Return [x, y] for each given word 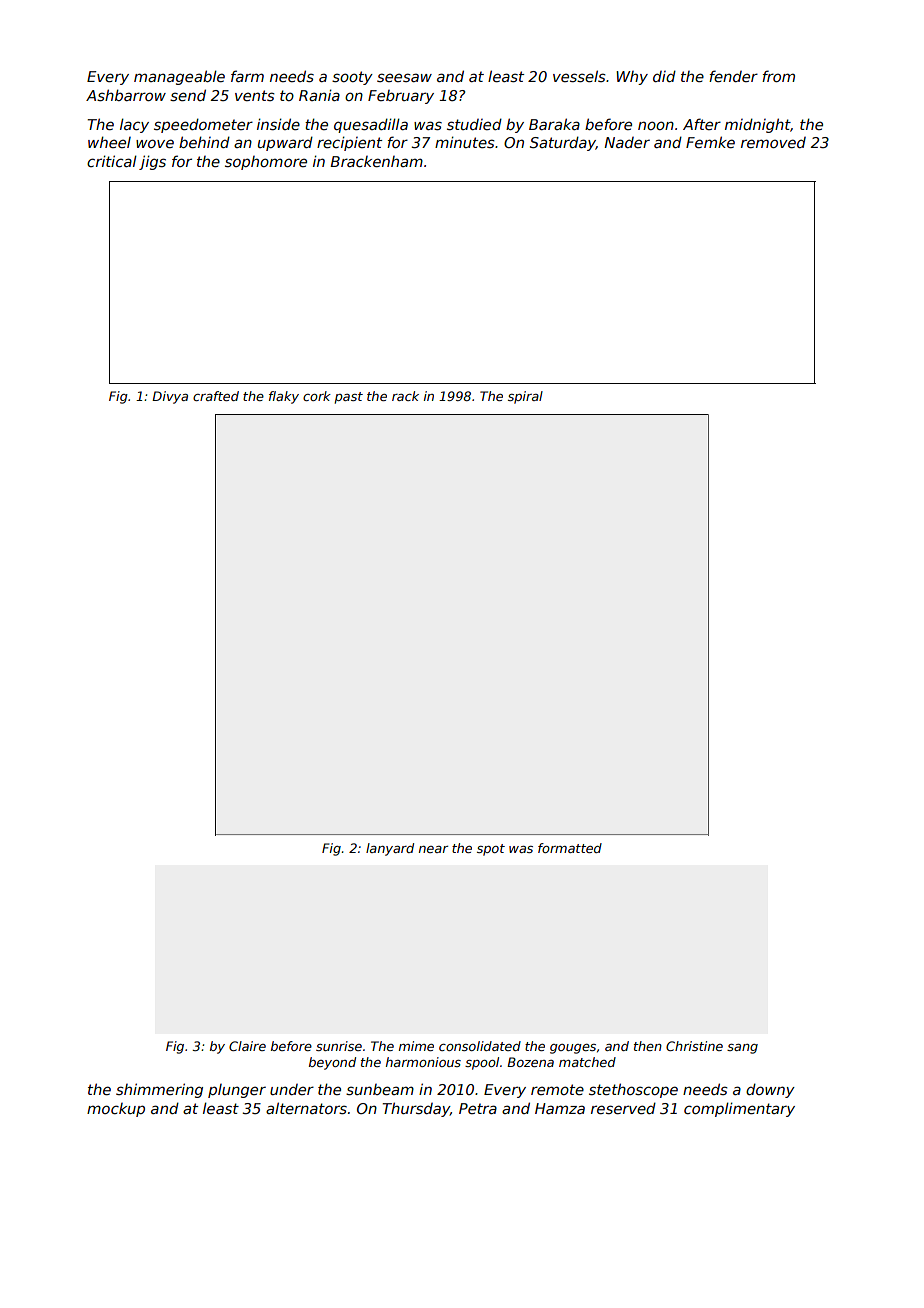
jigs [152, 162]
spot [491, 850]
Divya [170, 397]
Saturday [563, 143]
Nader [627, 142]
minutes [465, 142]
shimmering [159, 1090]
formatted [570, 848]
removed [773, 142]
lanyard [390, 849]
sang [742, 1049]
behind [204, 142]
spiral [525, 397]
